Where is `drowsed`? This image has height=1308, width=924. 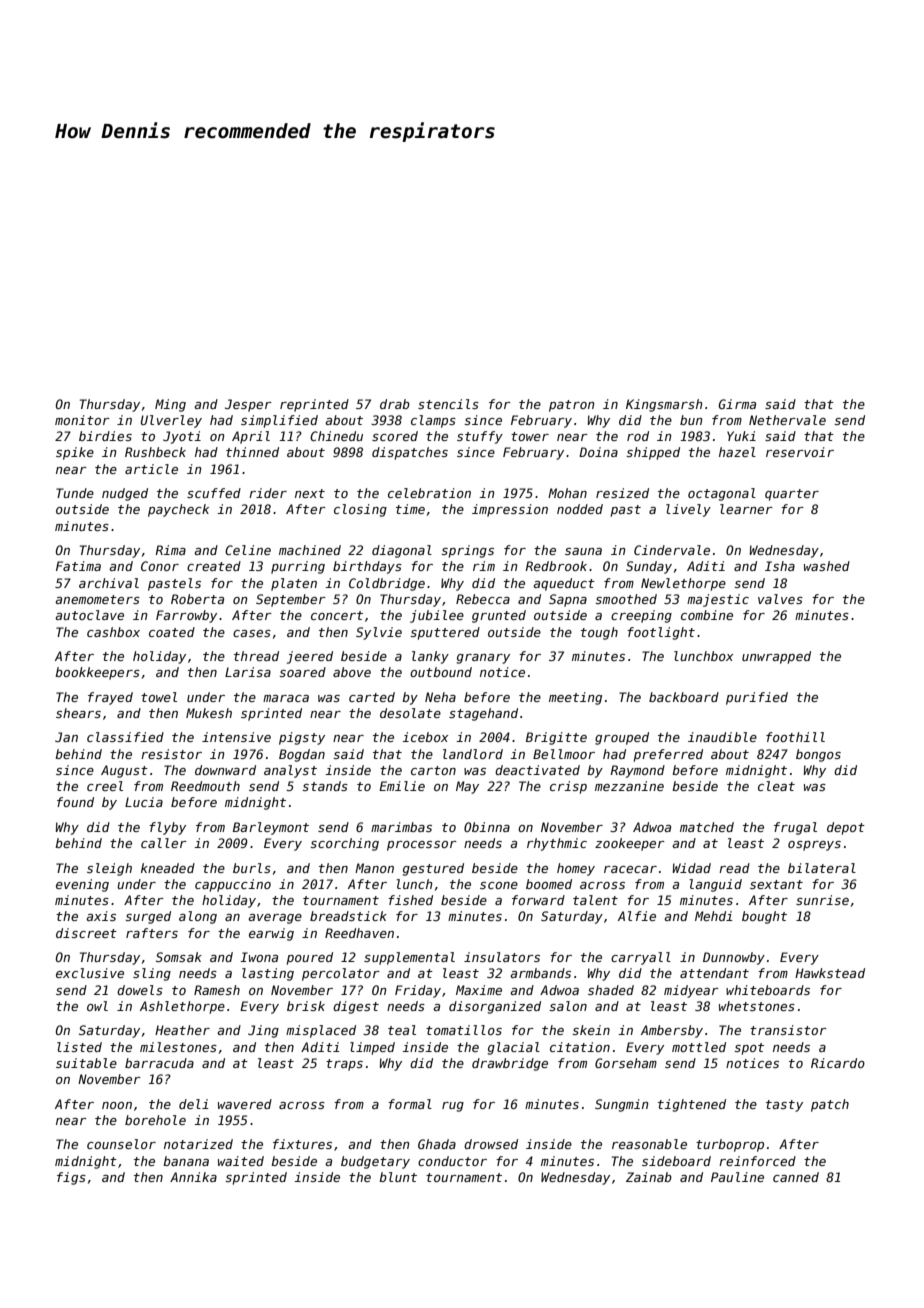
drowsed is located at coordinates (491, 1144).
